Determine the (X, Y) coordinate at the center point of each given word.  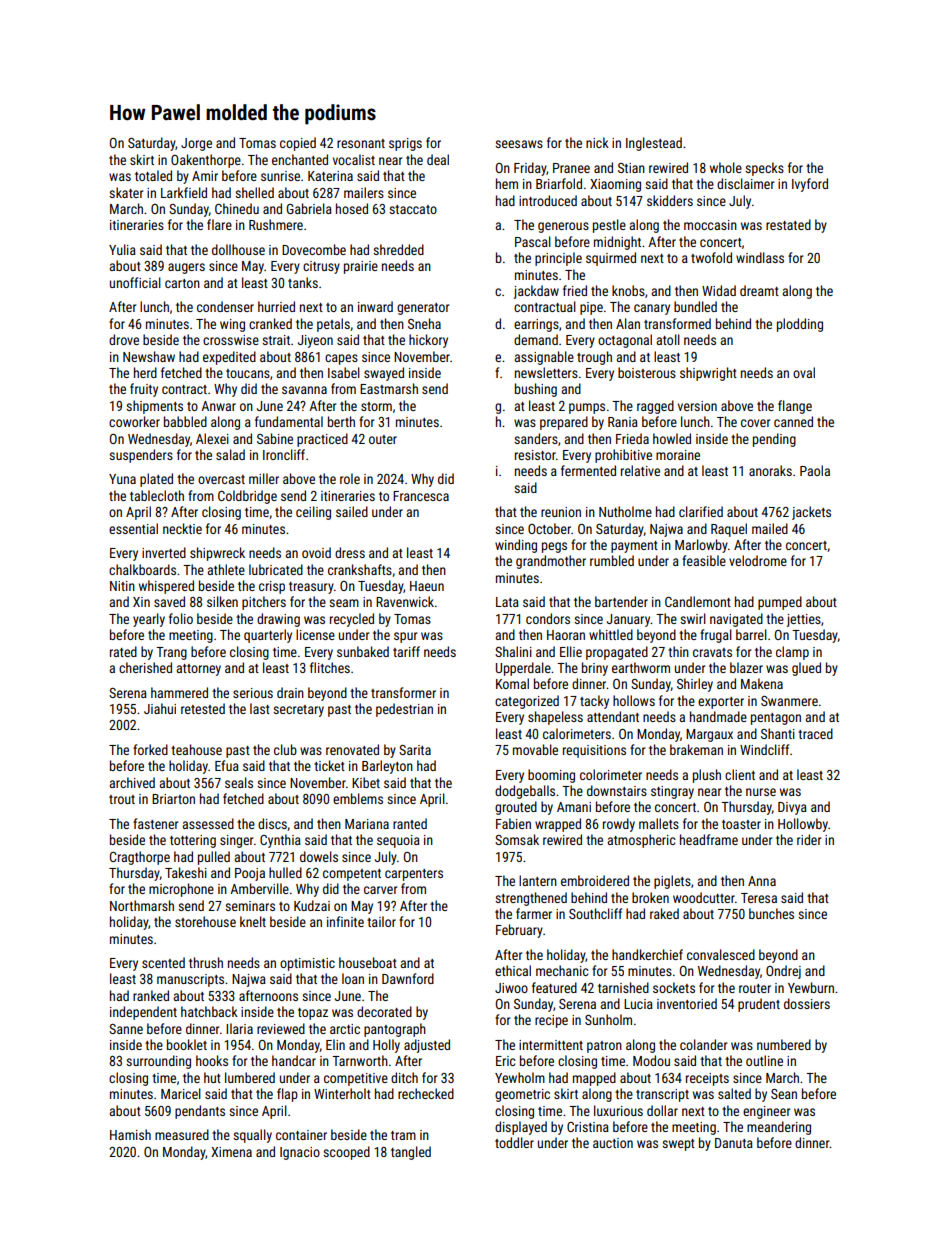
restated (788, 224)
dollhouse (238, 249)
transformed (677, 323)
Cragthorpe (140, 858)
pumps (587, 408)
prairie (361, 267)
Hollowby (803, 825)
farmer (534, 913)
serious (253, 693)
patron (604, 1047)
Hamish (130, 1134)
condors (548, 618)
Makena (762, 683)
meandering (779, 1128)
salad (230, 454)
